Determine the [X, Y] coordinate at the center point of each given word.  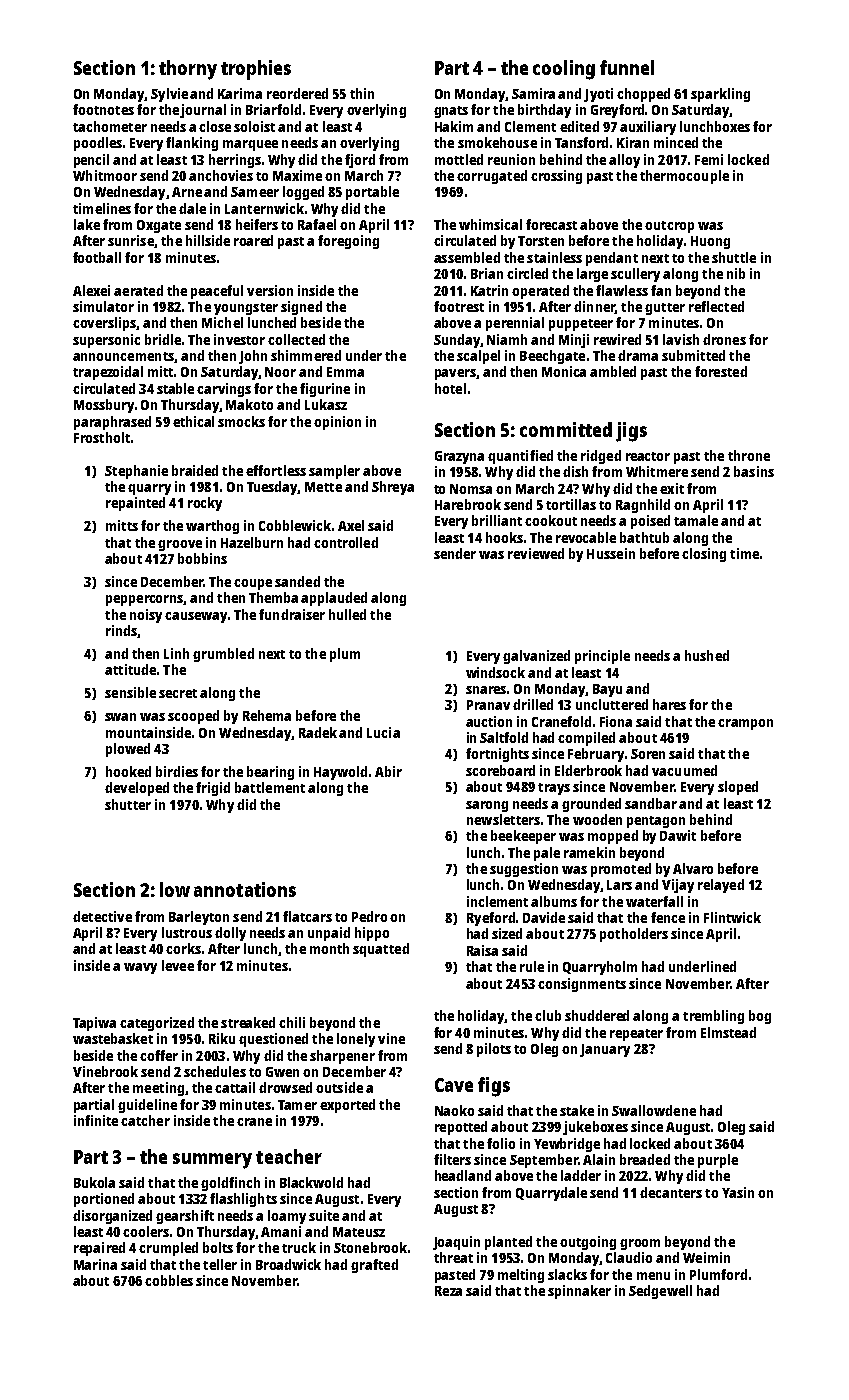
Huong [710, 242]
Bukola [94, 1182]
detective [102, 916]
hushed [707, 655]
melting [521, 1276]
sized [507, 933]
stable [175, 388]
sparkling [720, 95]
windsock [495, 672]
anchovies [221, 175]
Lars [619, 885]
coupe [253, 584]
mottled [459, 159]
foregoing [348, 242]
